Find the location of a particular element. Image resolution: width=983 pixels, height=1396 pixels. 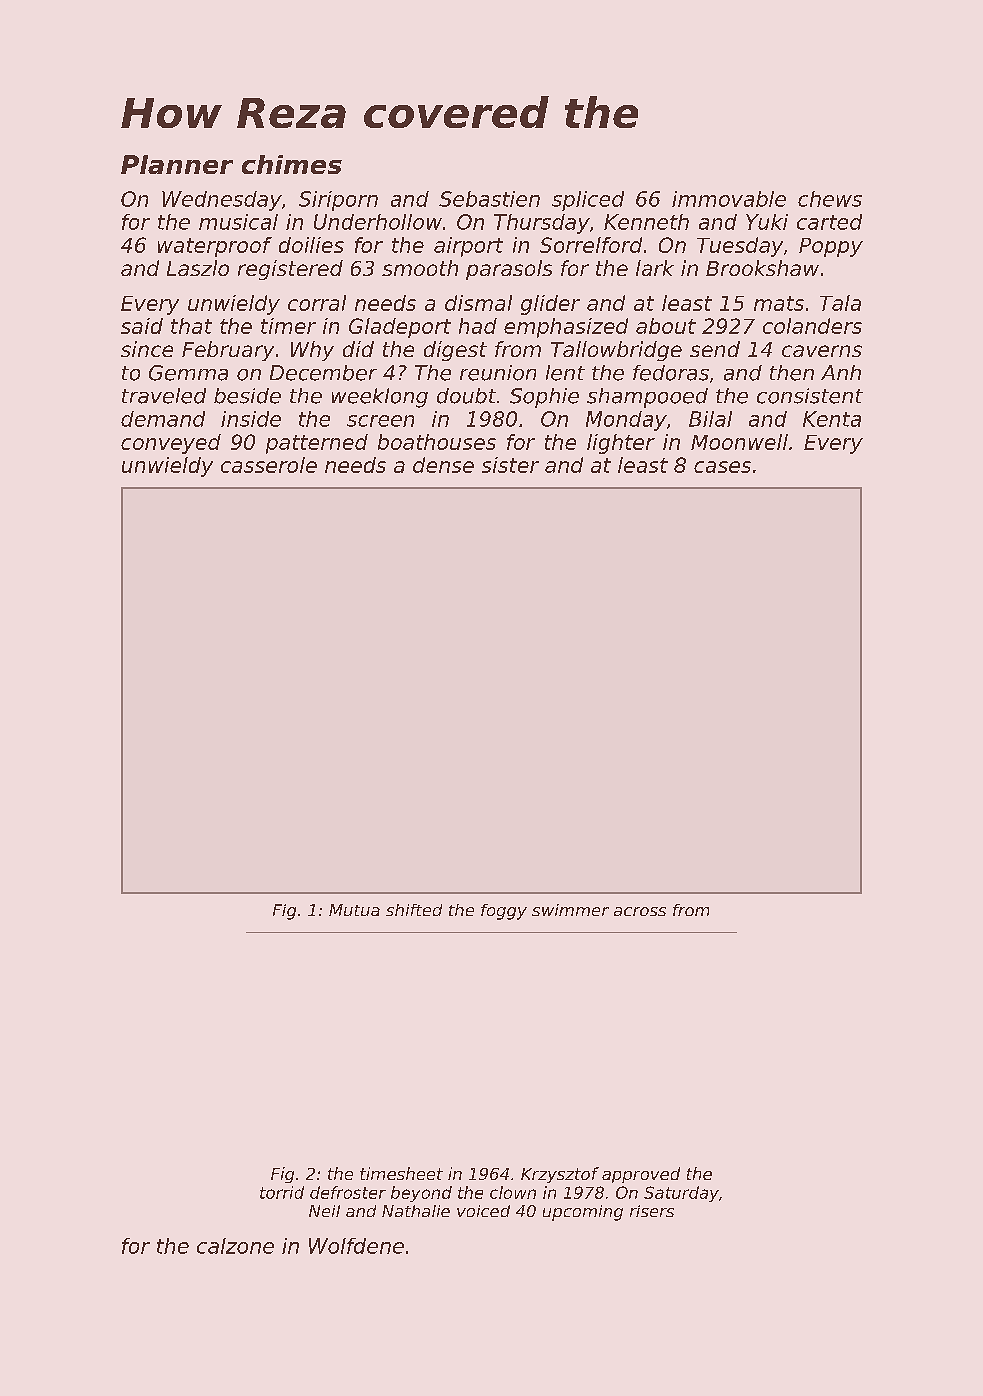

torrid is located at coordinates (282, 1192).
